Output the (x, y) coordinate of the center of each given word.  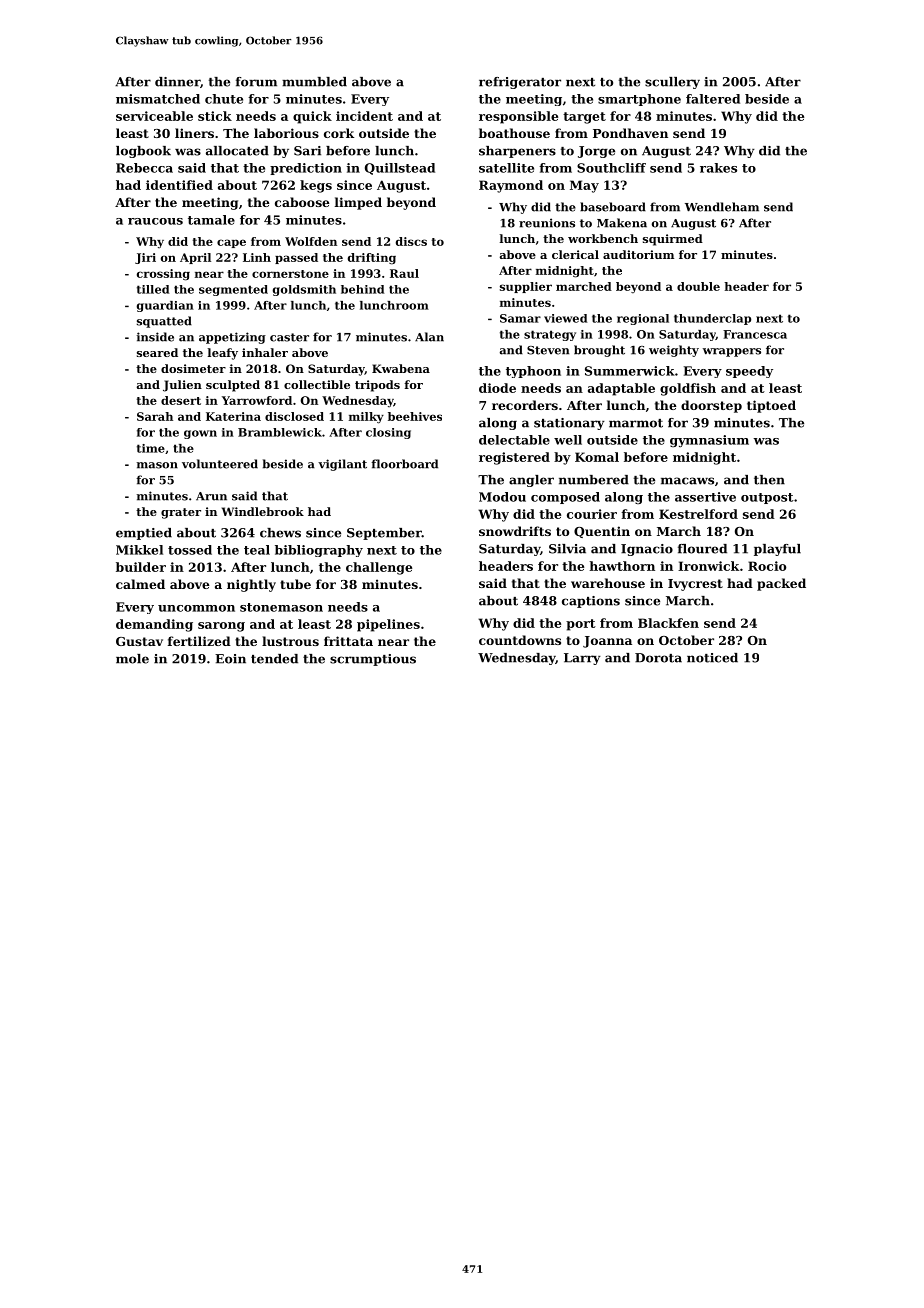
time (151, 448)
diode (497, 388)
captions (591, 602)
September (384, 534)
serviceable (154, 116)
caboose (302, 202)
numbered (594, 480)
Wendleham (722, 207)
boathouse (514, 133)
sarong (221, 627)
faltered (713, 99)
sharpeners (517, 152)
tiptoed (771, 406)
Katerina (233, 416)
